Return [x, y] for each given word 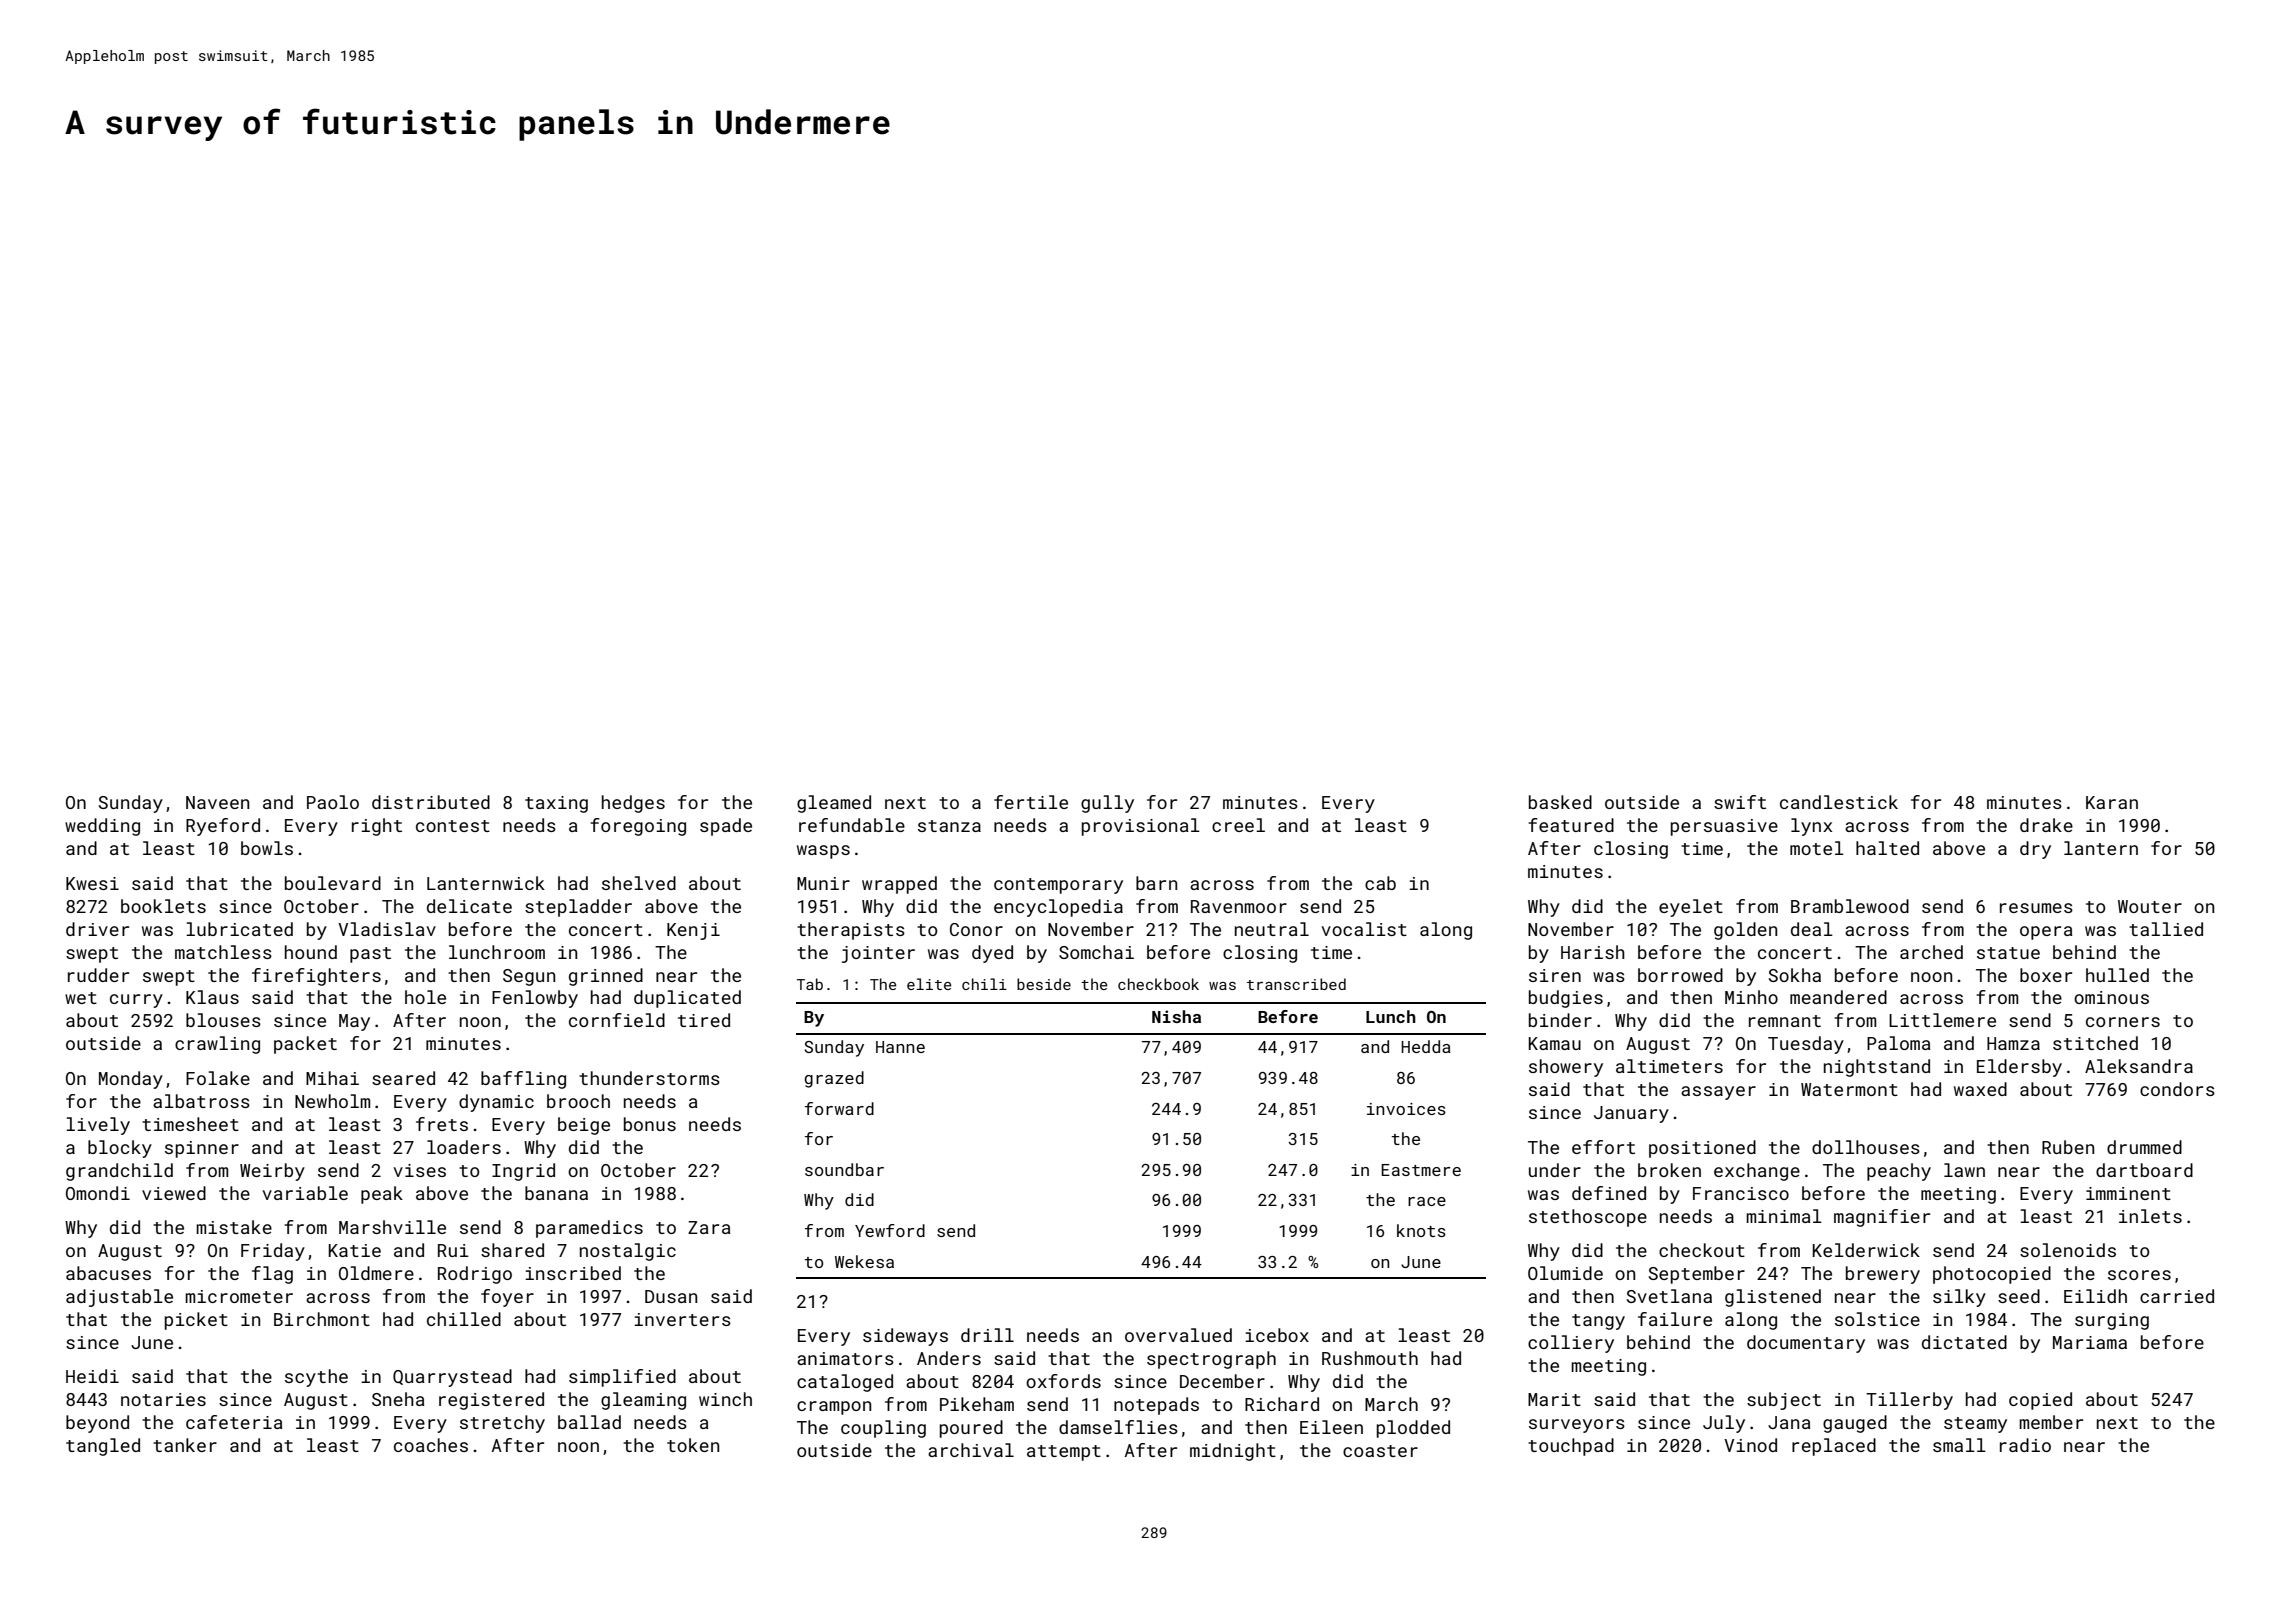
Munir [823, 883]
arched [1931, 952]
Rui [453, 1250]
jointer [878, 954]
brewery [1883, 1275]
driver [97, 929]
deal [1812, 929]
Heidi [92, 1376]
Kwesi [92, 883]
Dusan [671, 1296]
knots [1421, 1230]
